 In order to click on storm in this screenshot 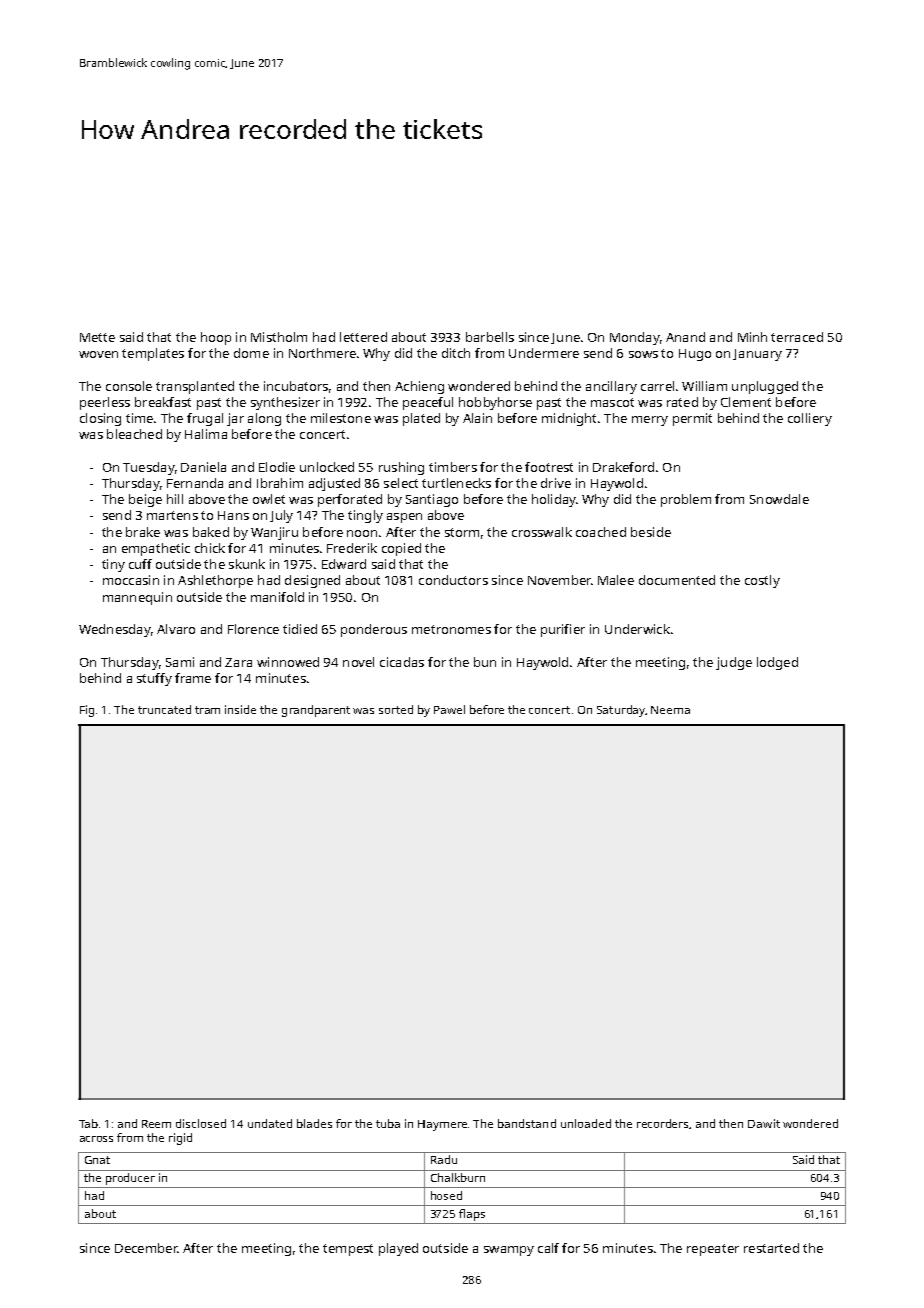, I will do `click(462, 532)`.
